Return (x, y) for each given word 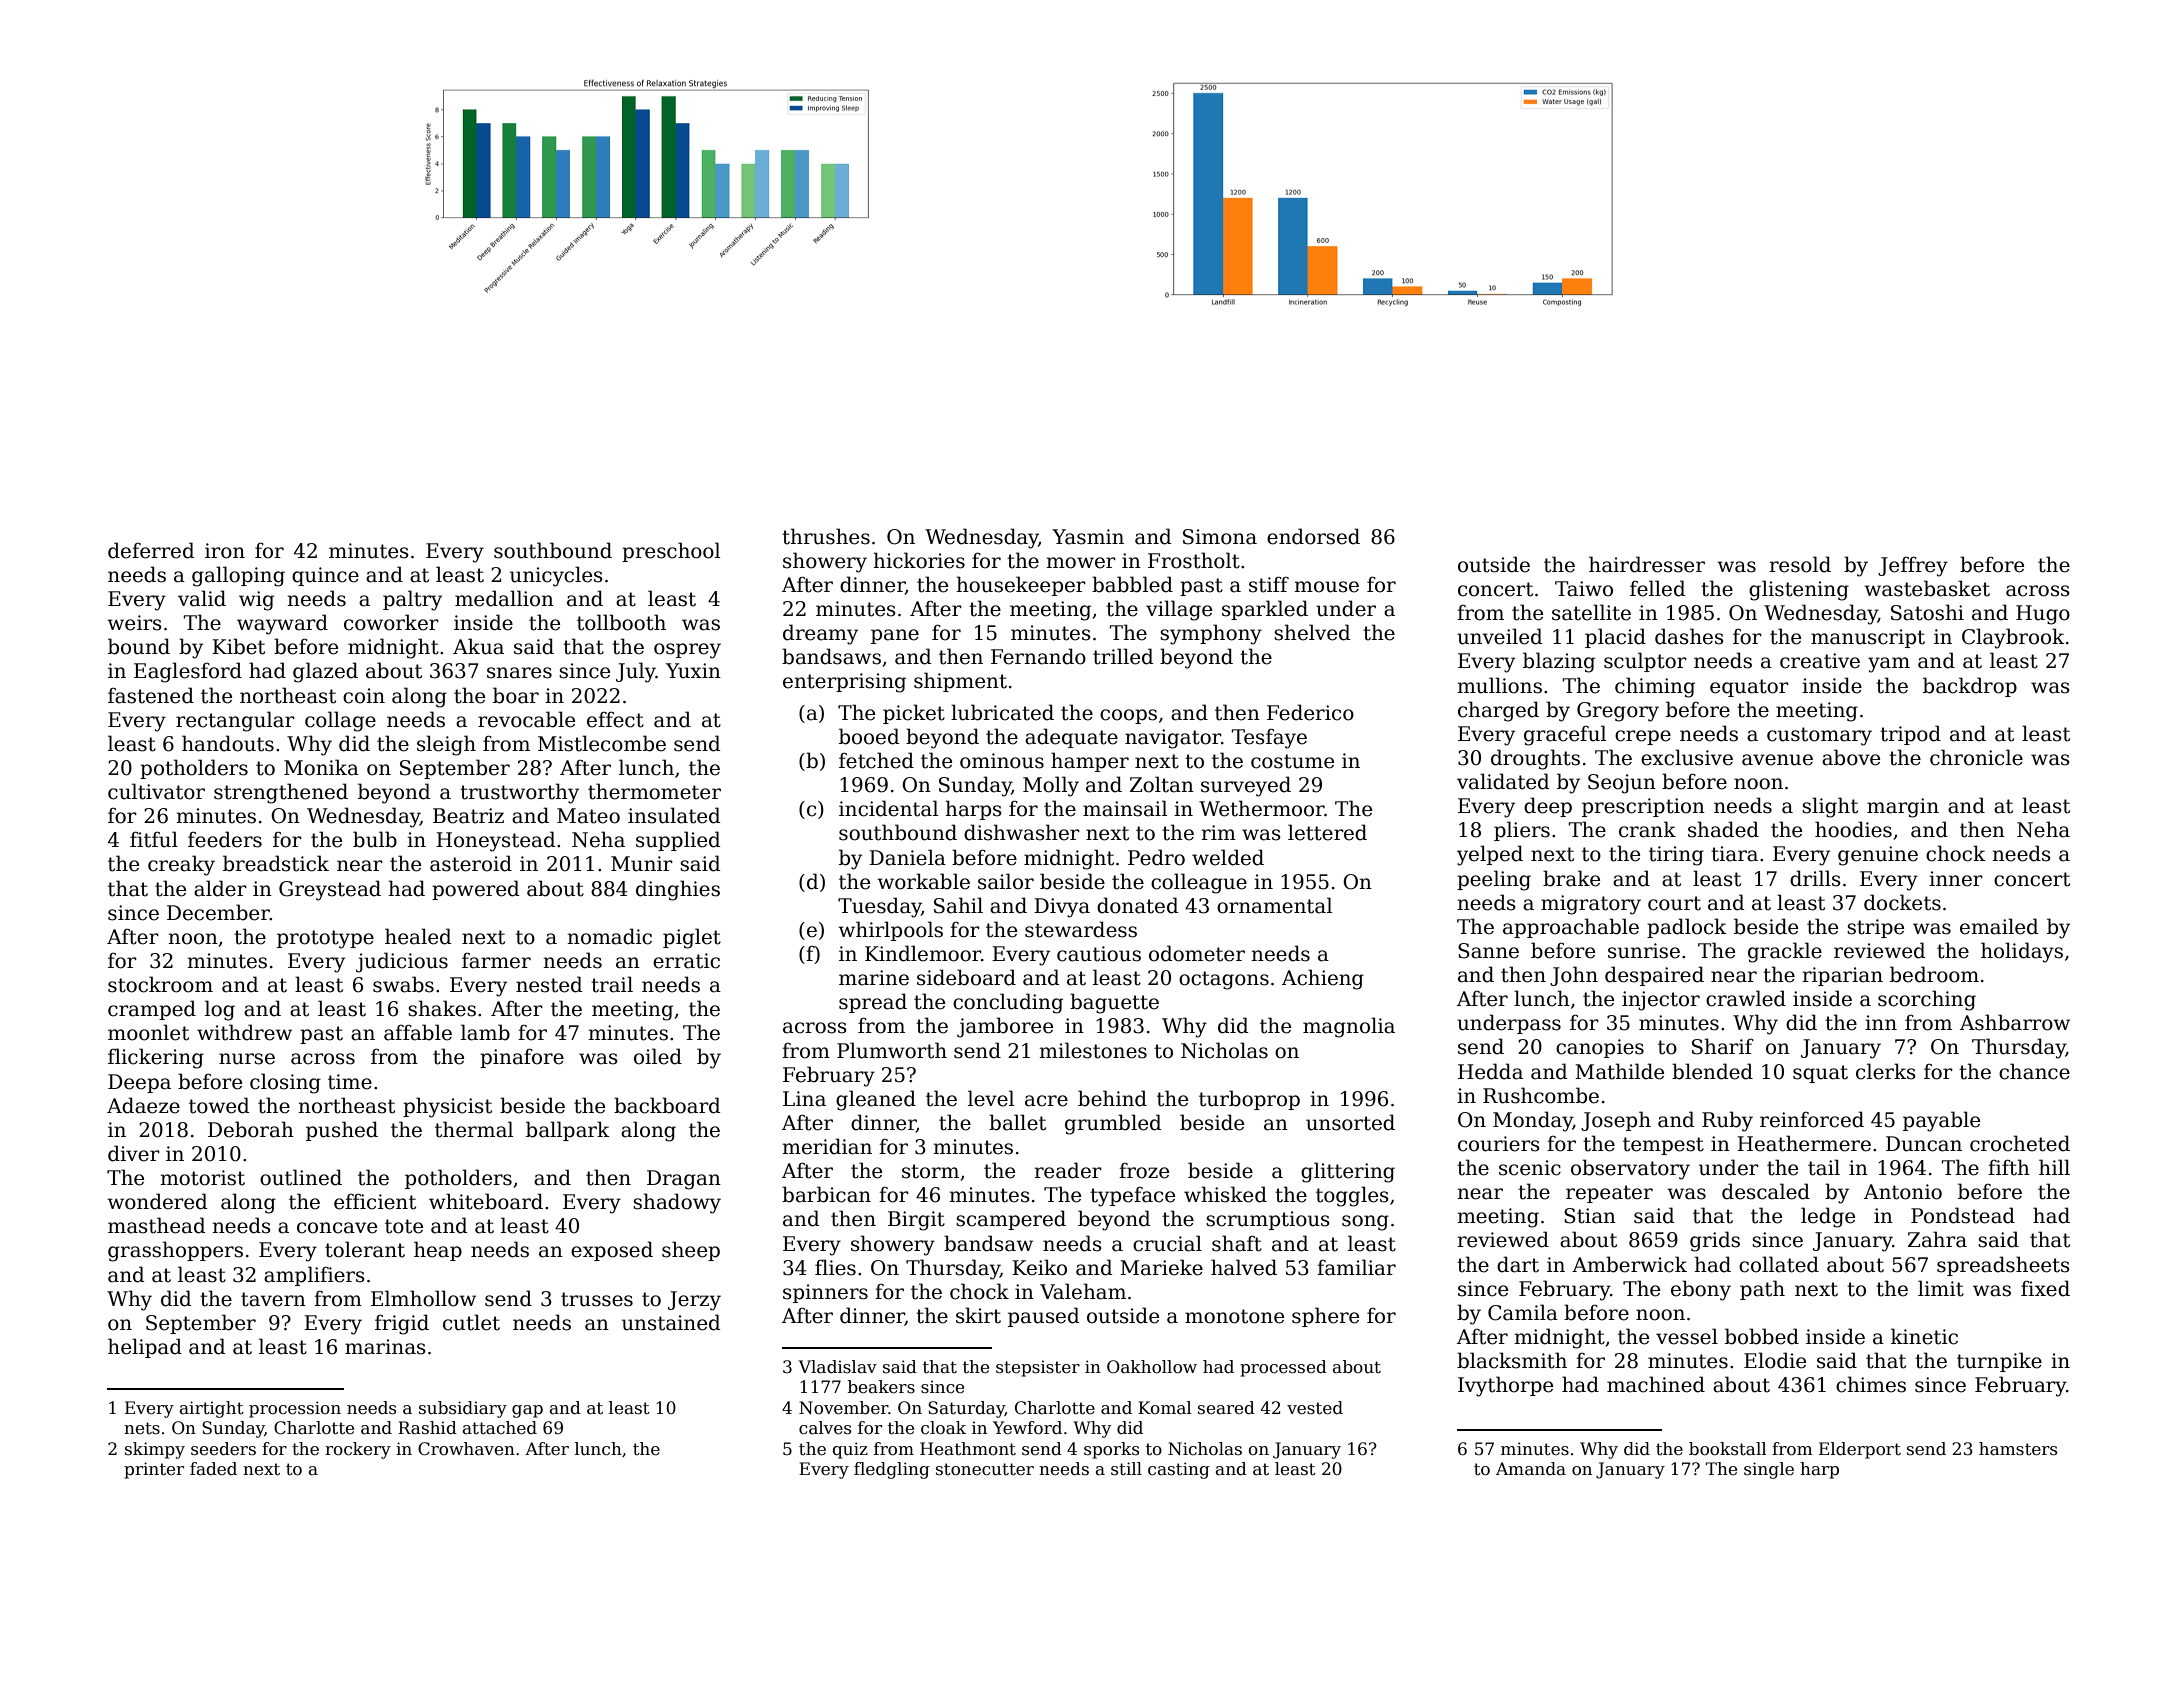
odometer (1197, 953)
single (1769, 1470)
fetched (876, 760)
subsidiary (463, 1409)
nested (549, 984)
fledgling (892, 1470)
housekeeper (1021, 586)
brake (1571, 878)
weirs (134, 623)
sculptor (1645, 662)
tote (404, 1226)
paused (1044, 1317)
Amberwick (1629, 1264)
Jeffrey (1913, 566)
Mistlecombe (602, 743)
